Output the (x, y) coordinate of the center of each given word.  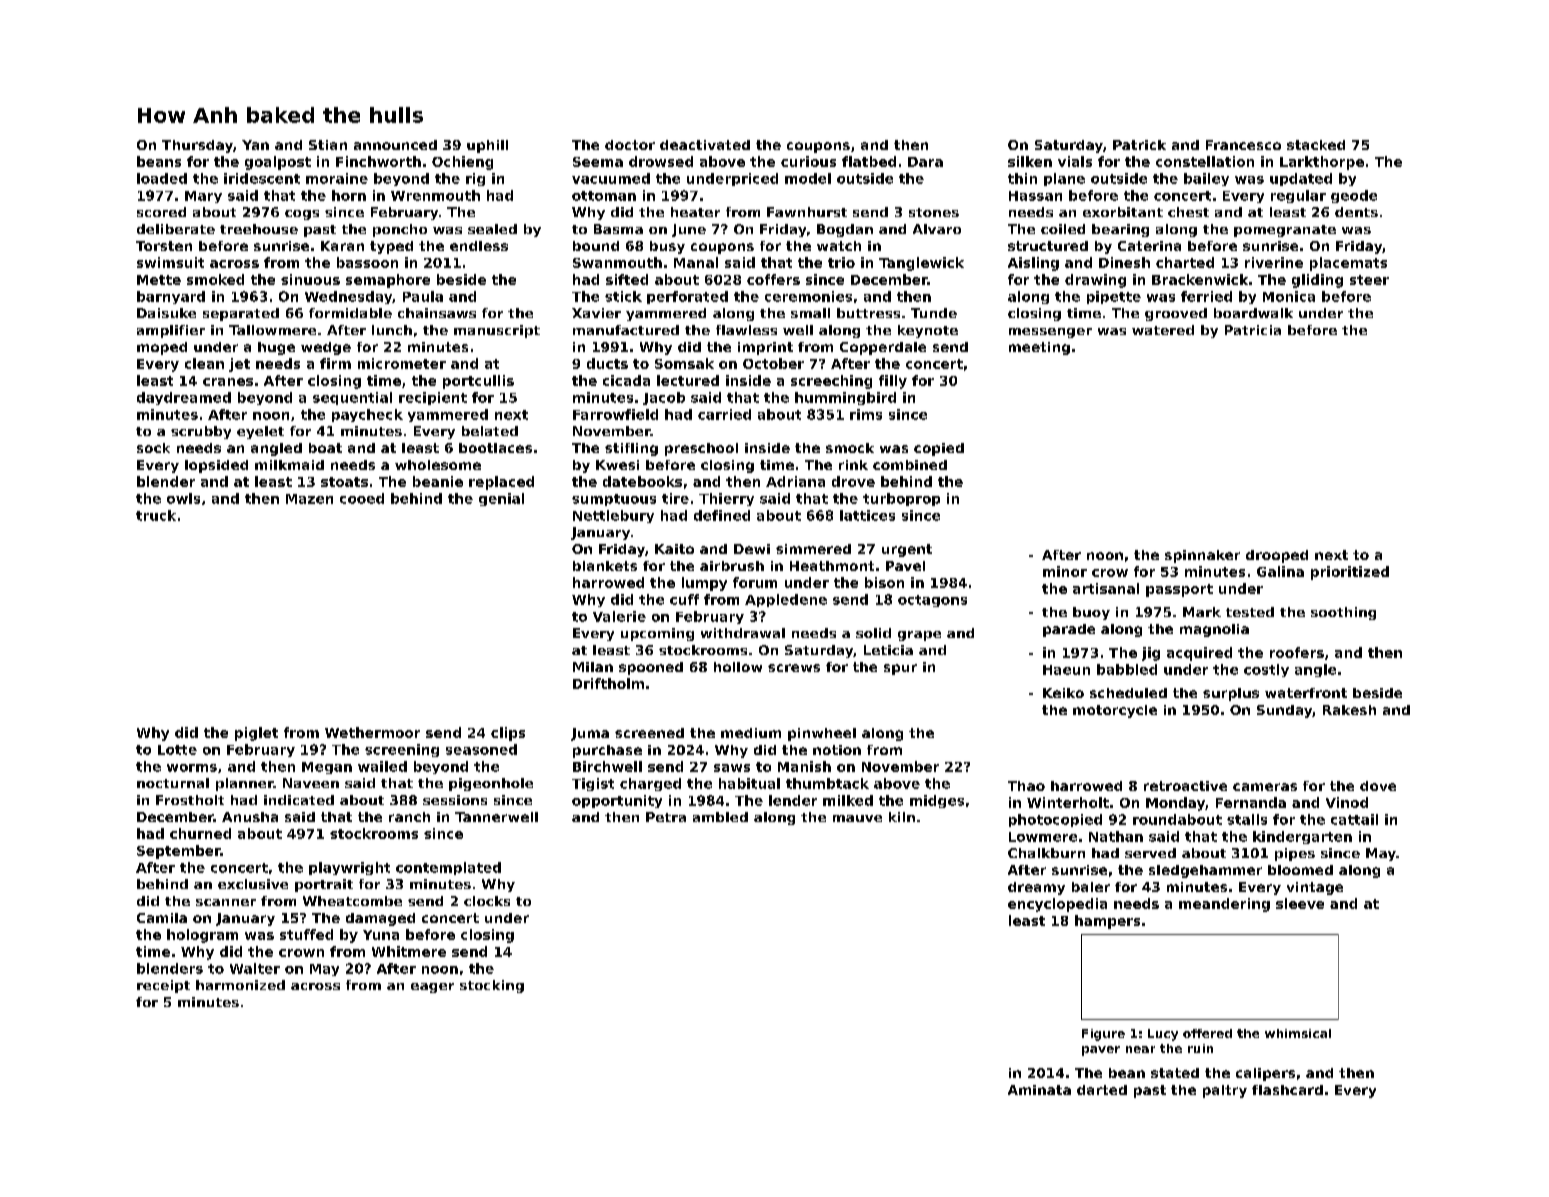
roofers (1297, 652)
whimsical (1298, 1033)
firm (335, 363)
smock (850, 448)
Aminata (1039, 1090)
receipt (163, 986)
